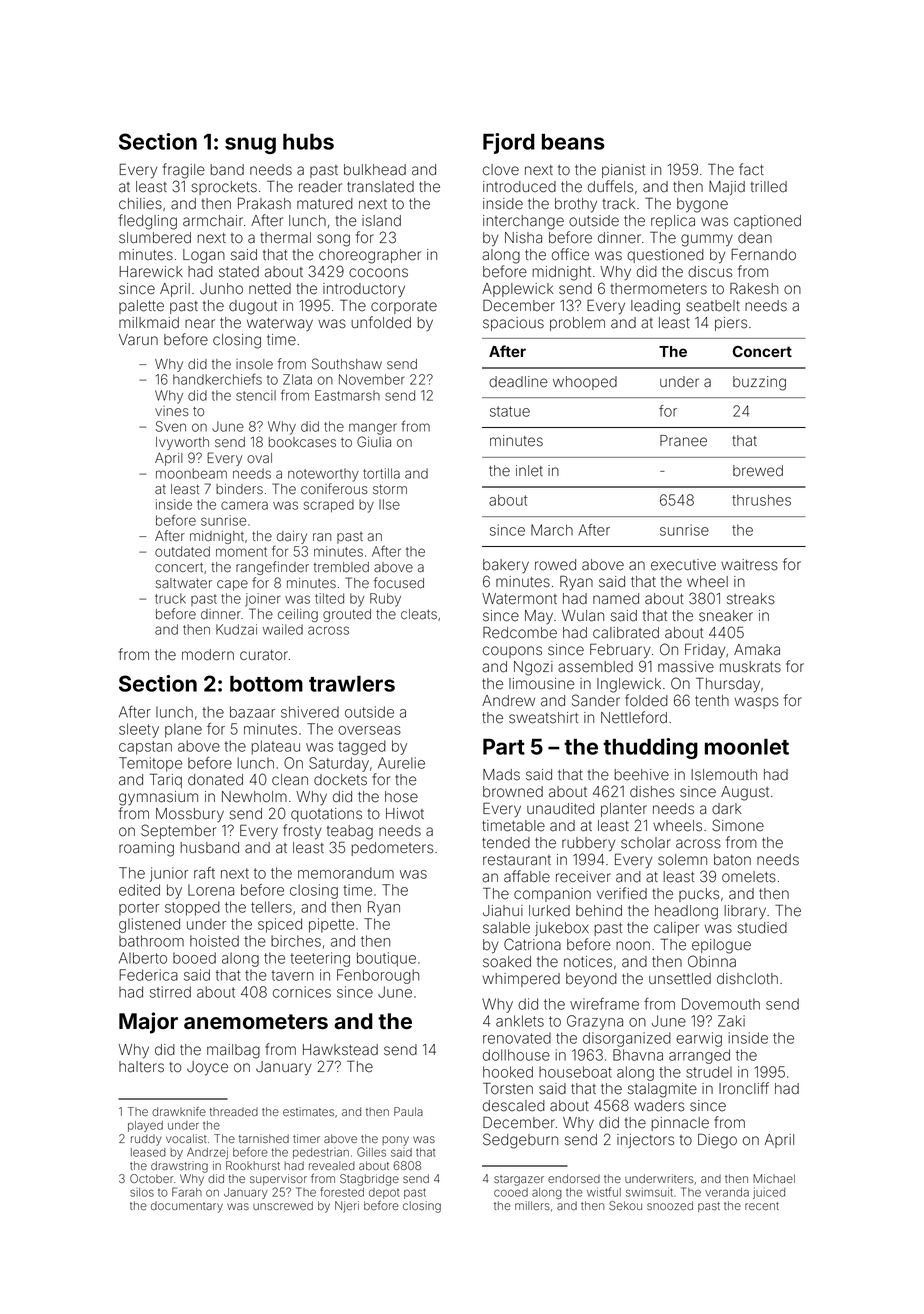 The width and height of the image is (924, 1314). Describe the element at coordinates (401, 797) in the image. I see `hose` at that location.
